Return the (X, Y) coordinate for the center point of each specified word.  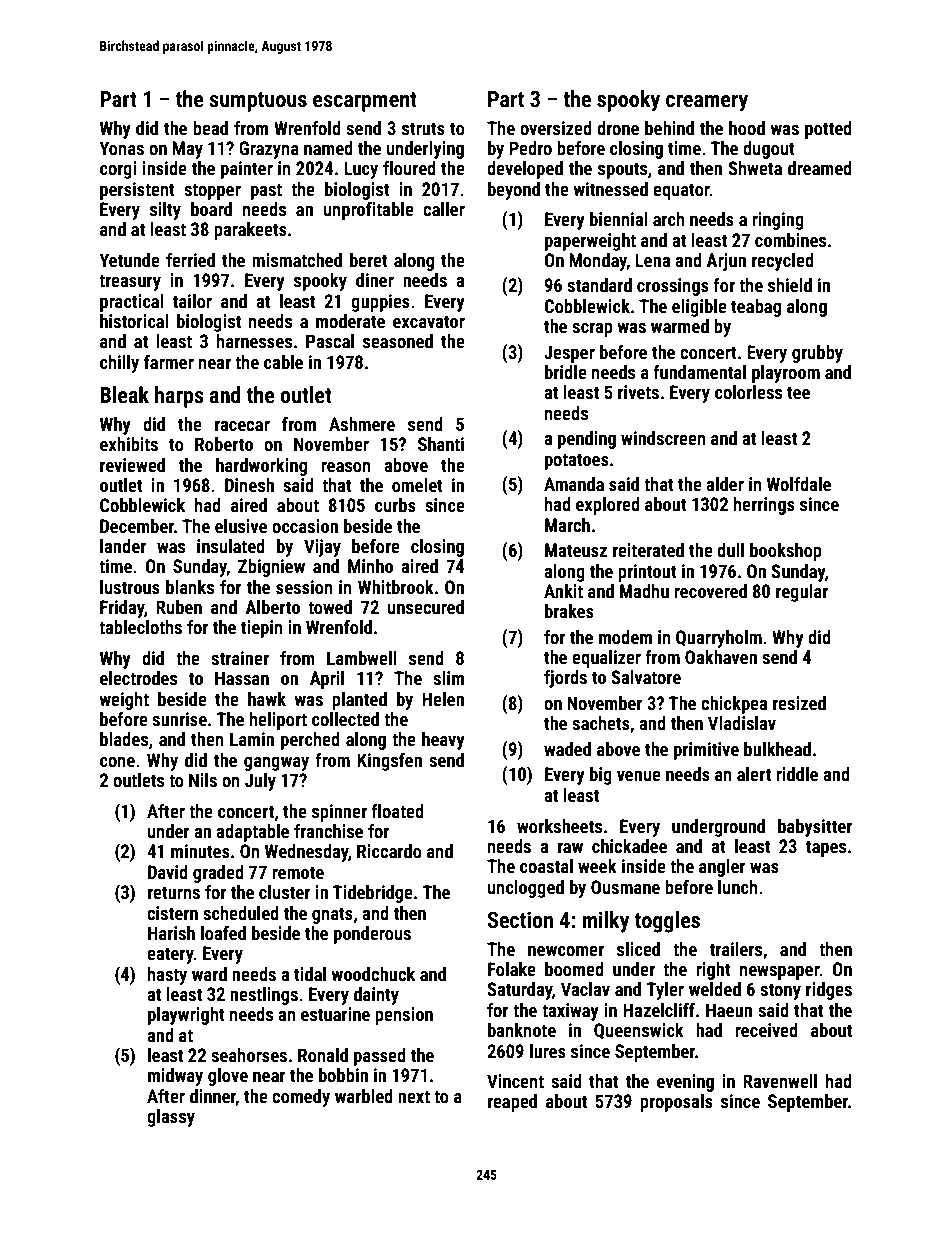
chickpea (734, 705)
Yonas (122, 148)
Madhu (644, 591)
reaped (512, 1103)
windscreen (663, 438)
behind (669, 128)
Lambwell (362, 658)
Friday (122, 609)
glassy (171, 1118)
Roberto (224, 444)
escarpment (365, 102)
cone (117, 762)
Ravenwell (780, 1081)
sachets (601, 723)
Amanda (574, 484)
